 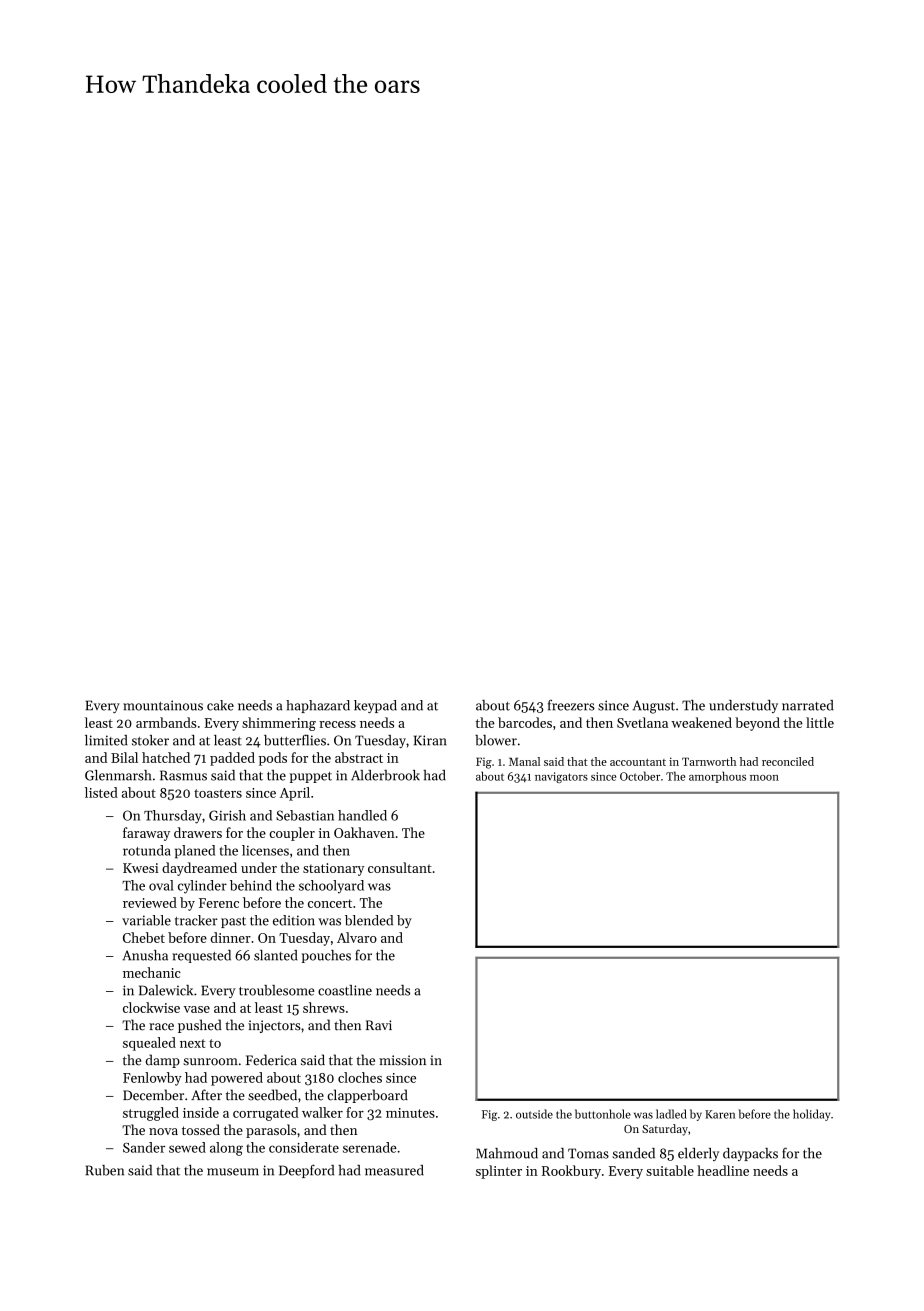 I want to click on mountainous, so click(x=163, y=705).
